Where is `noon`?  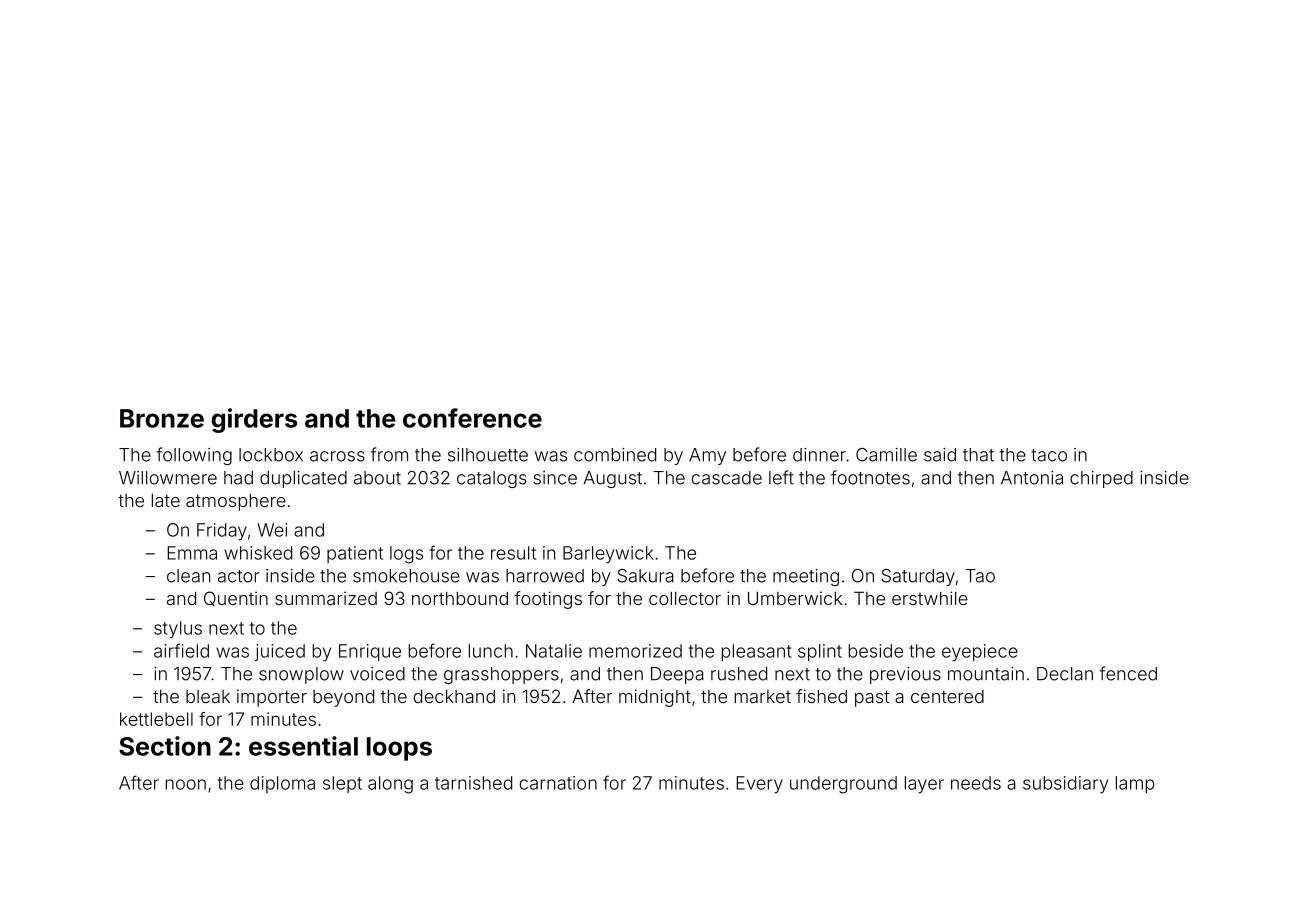
noon is located at coordinates (186, 784).
